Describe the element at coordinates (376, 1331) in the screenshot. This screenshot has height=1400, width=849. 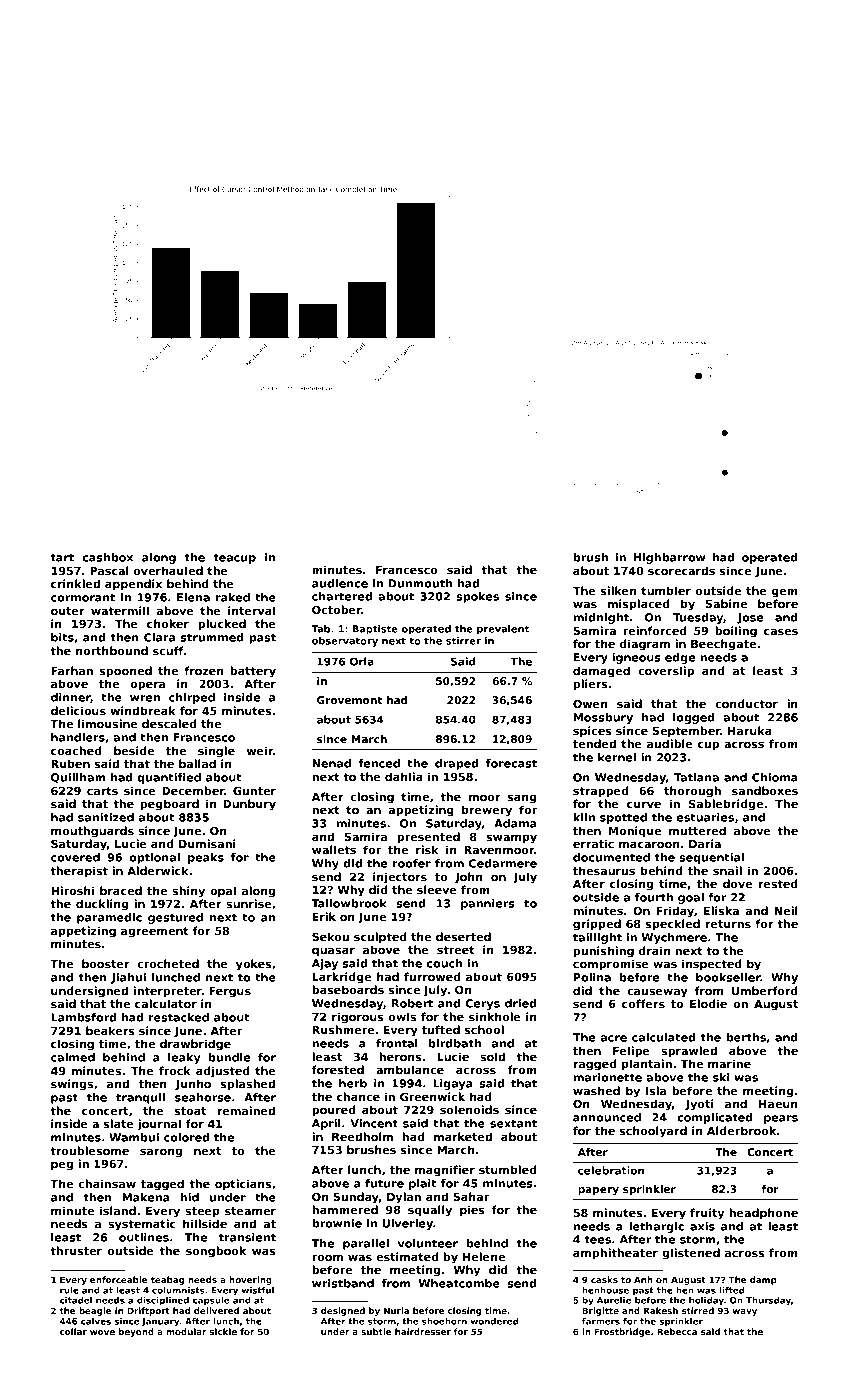
I see `subtle` at that location.
